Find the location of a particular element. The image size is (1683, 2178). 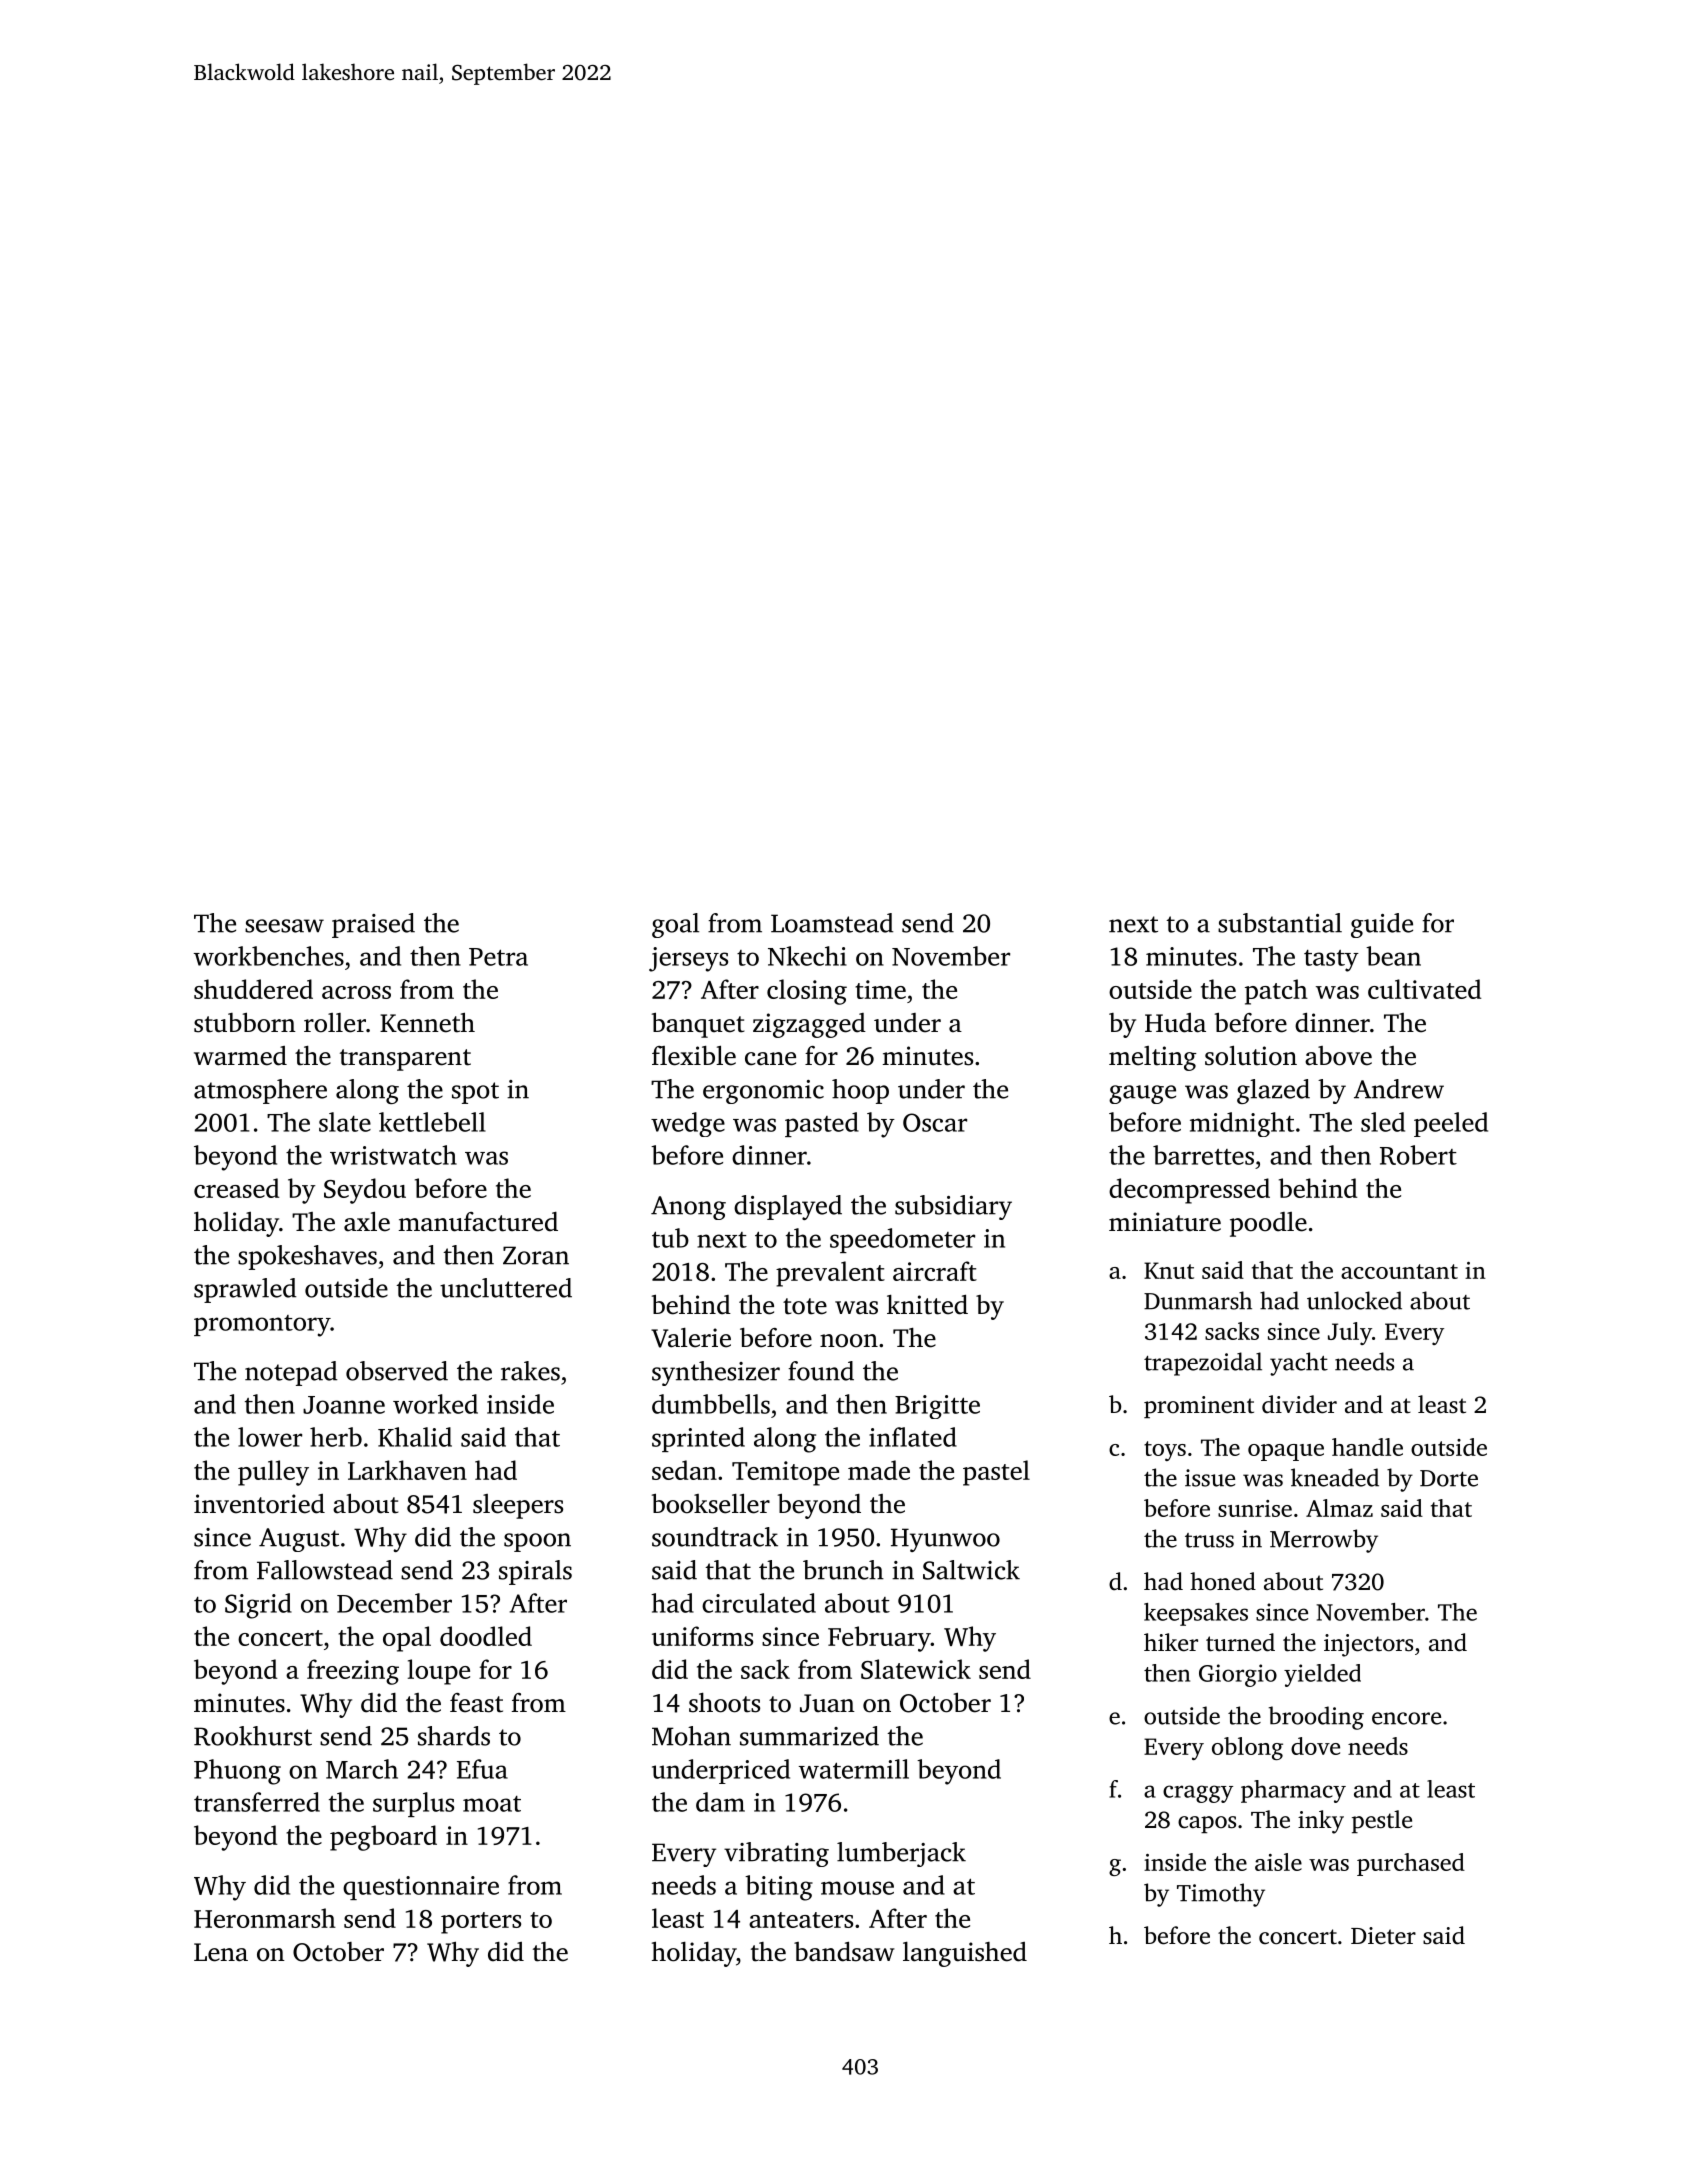

lumberjack is located at coordinates (901, 1854).
